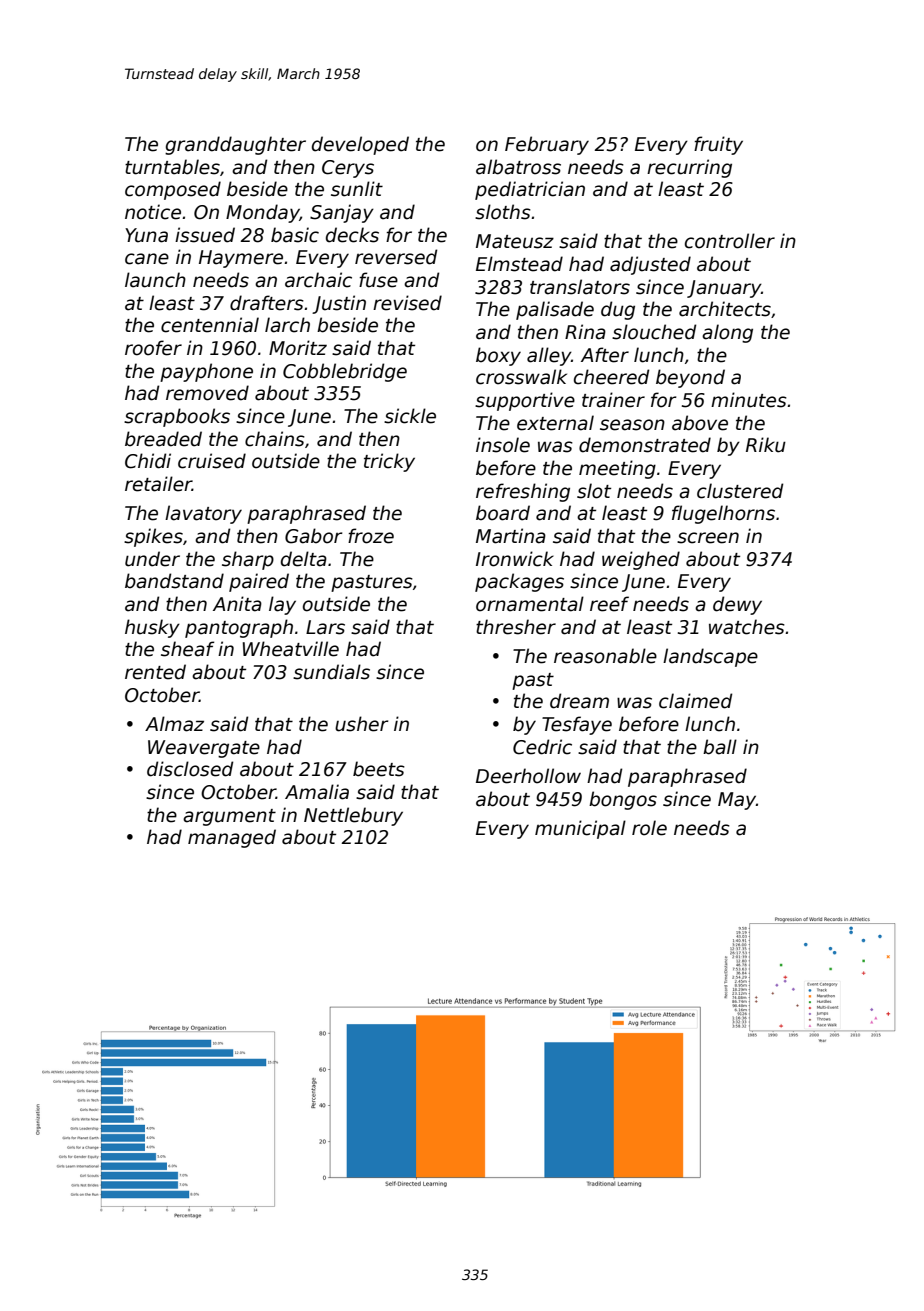  What do you see at coordinates (173, 190) in the image?
I see `composed` at bounding box center [173, 190].
